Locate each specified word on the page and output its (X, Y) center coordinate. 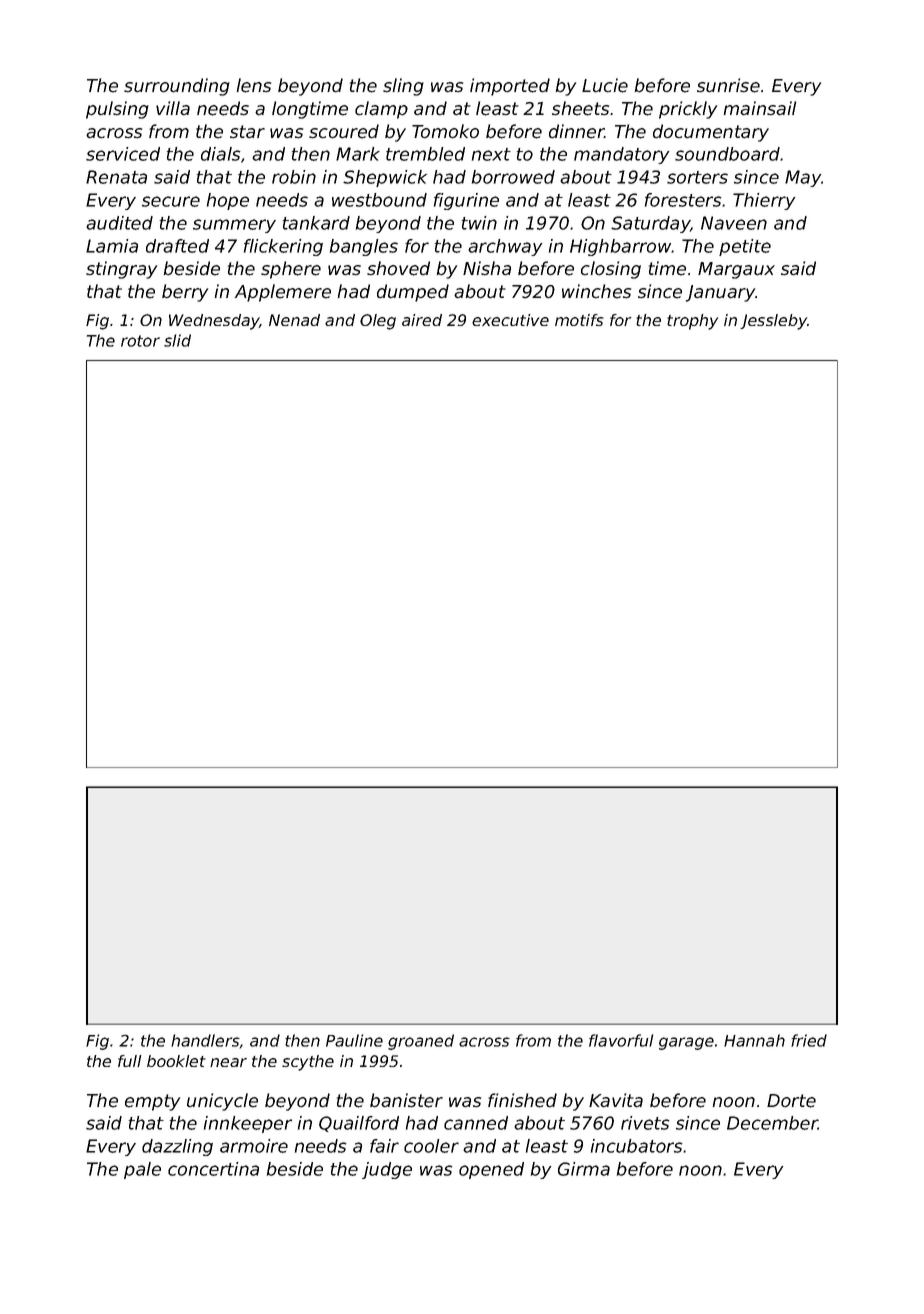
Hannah (754, 1040)
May (803, 178)
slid (177, 340)
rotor (140, 341)
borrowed (513, 177)
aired (422, 320)
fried (809, 1040)
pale (142, 1170)
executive (510, 320)
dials (221, 154)
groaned (421, 1042)
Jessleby (773, 322)
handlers (205, 1041)
